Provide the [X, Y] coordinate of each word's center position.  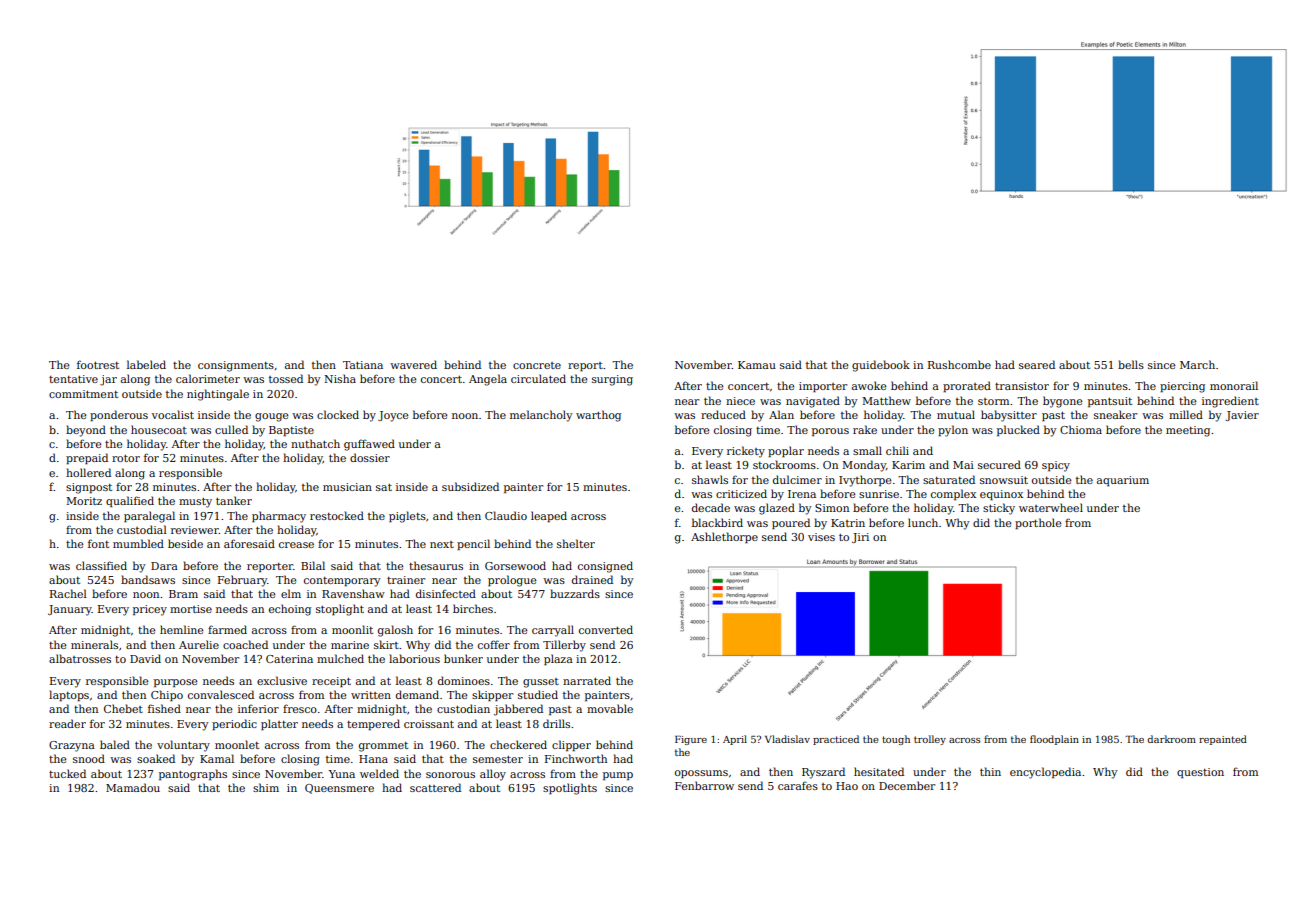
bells [1131, 364]
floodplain [1054, 740]
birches [473, 608]
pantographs [193, 775]
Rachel [68, 593]
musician [347, 487]
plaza [558, 659]
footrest [98, 364]
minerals [94, 644]
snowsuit [1004, 480]
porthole [1038, 523]
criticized [741, 493]
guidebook [881, 366]
